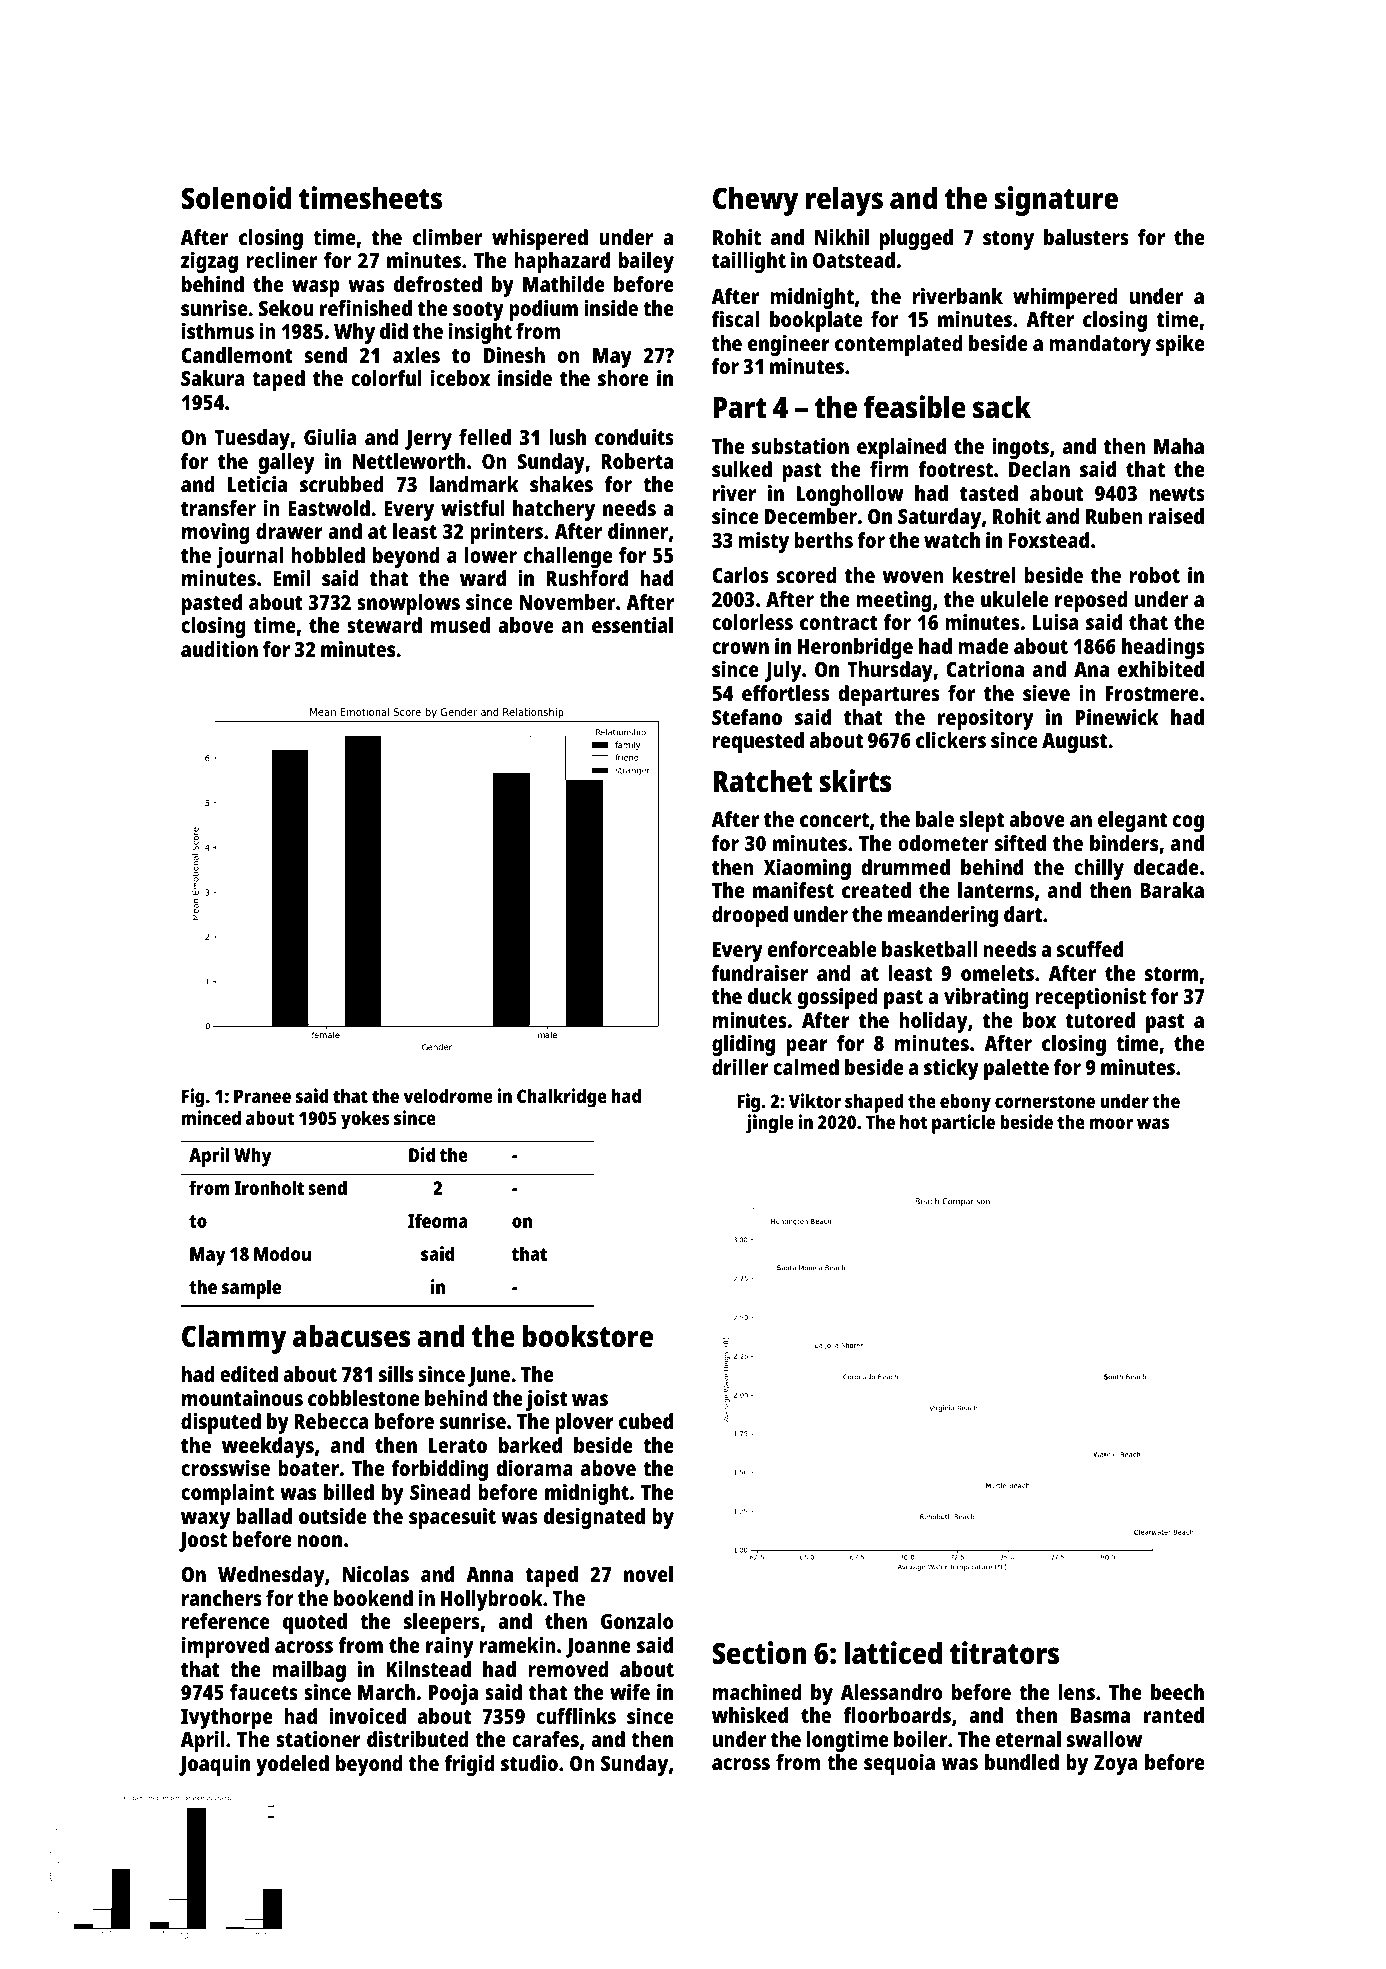  I want to click on studio, so click(529, 1763).
